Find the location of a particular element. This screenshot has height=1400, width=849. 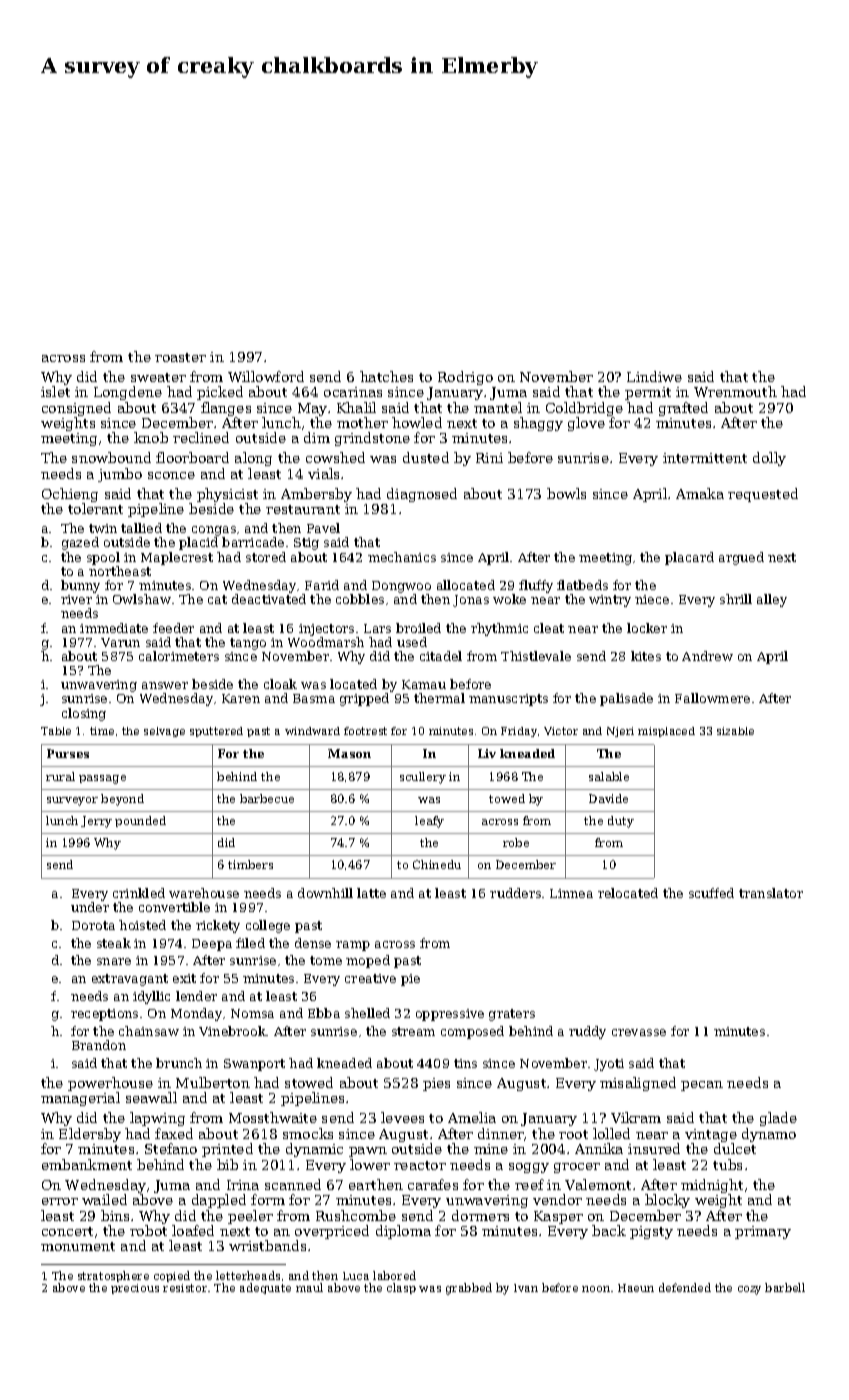

scuffed is located at coordinates (711, 893).
